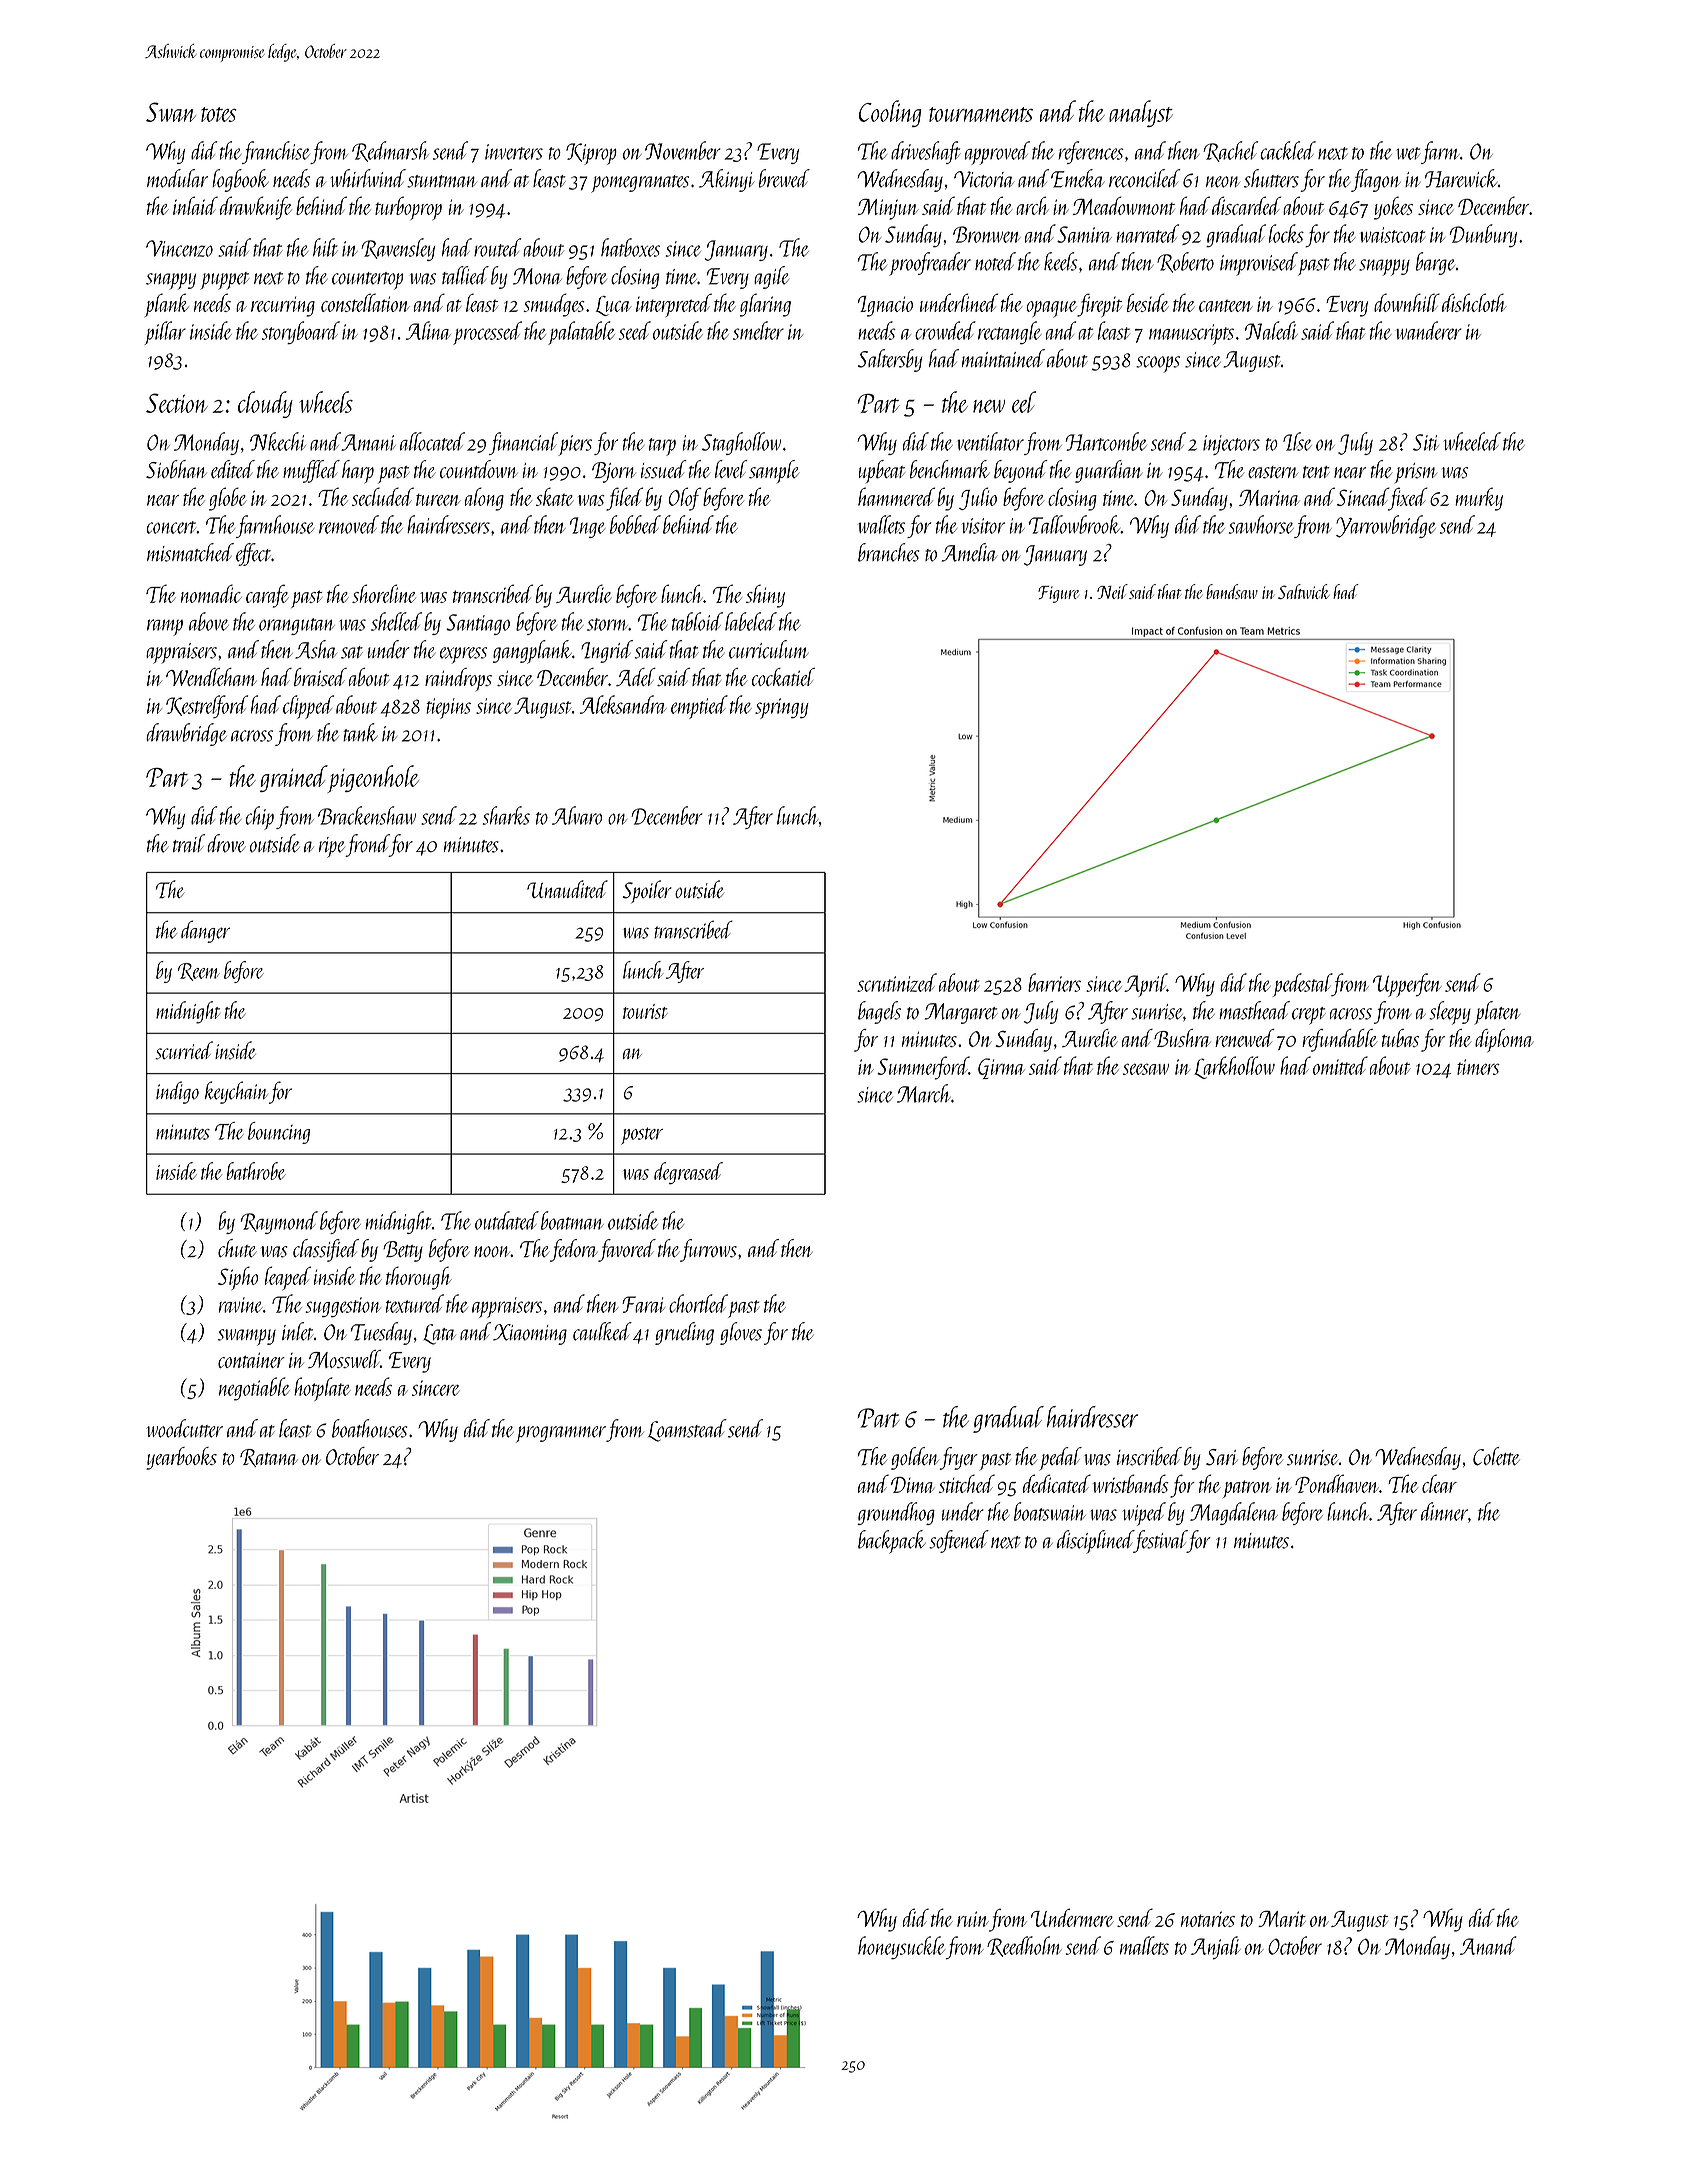  I want to click on Neil, so click(1112, 591).
